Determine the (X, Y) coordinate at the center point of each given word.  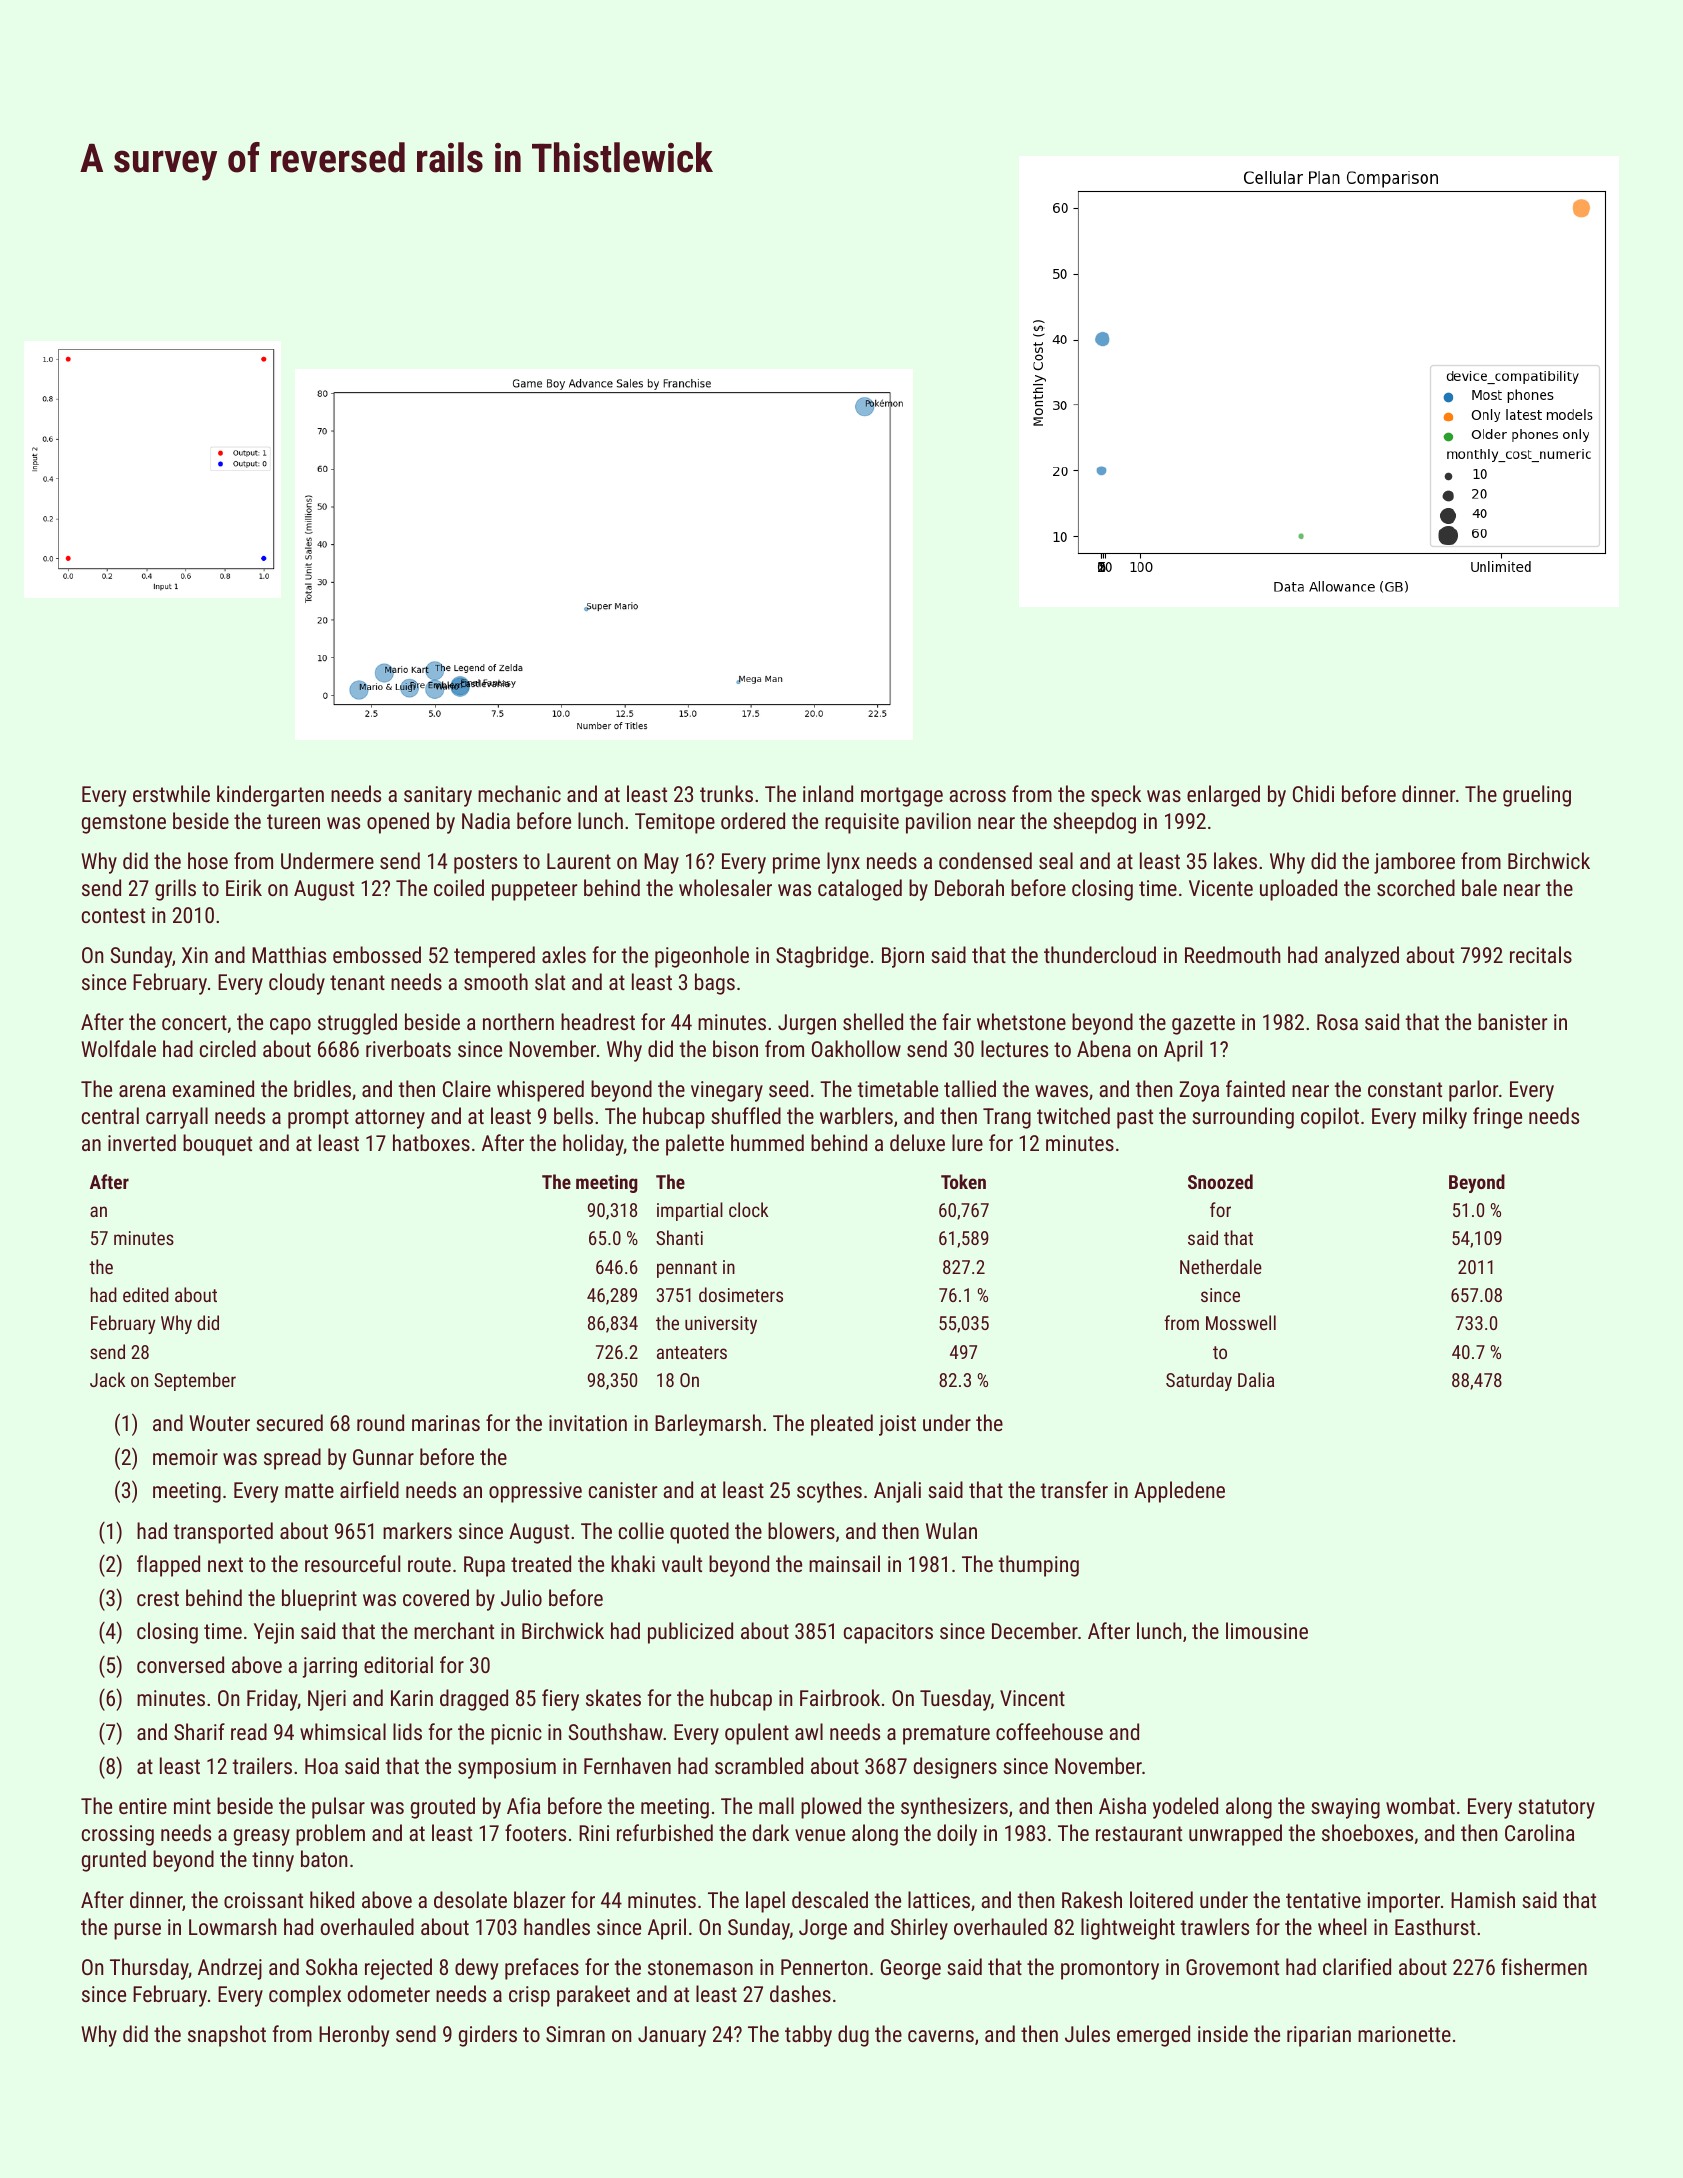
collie (641, 1530)
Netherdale (1221, 1266)
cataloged (860, 890)
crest (158, 1598)
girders (488, 2036)
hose (208, 860)
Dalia (1256, 1379)
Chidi (1313, 793)
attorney (390, 1119)
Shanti (679, 1237)
